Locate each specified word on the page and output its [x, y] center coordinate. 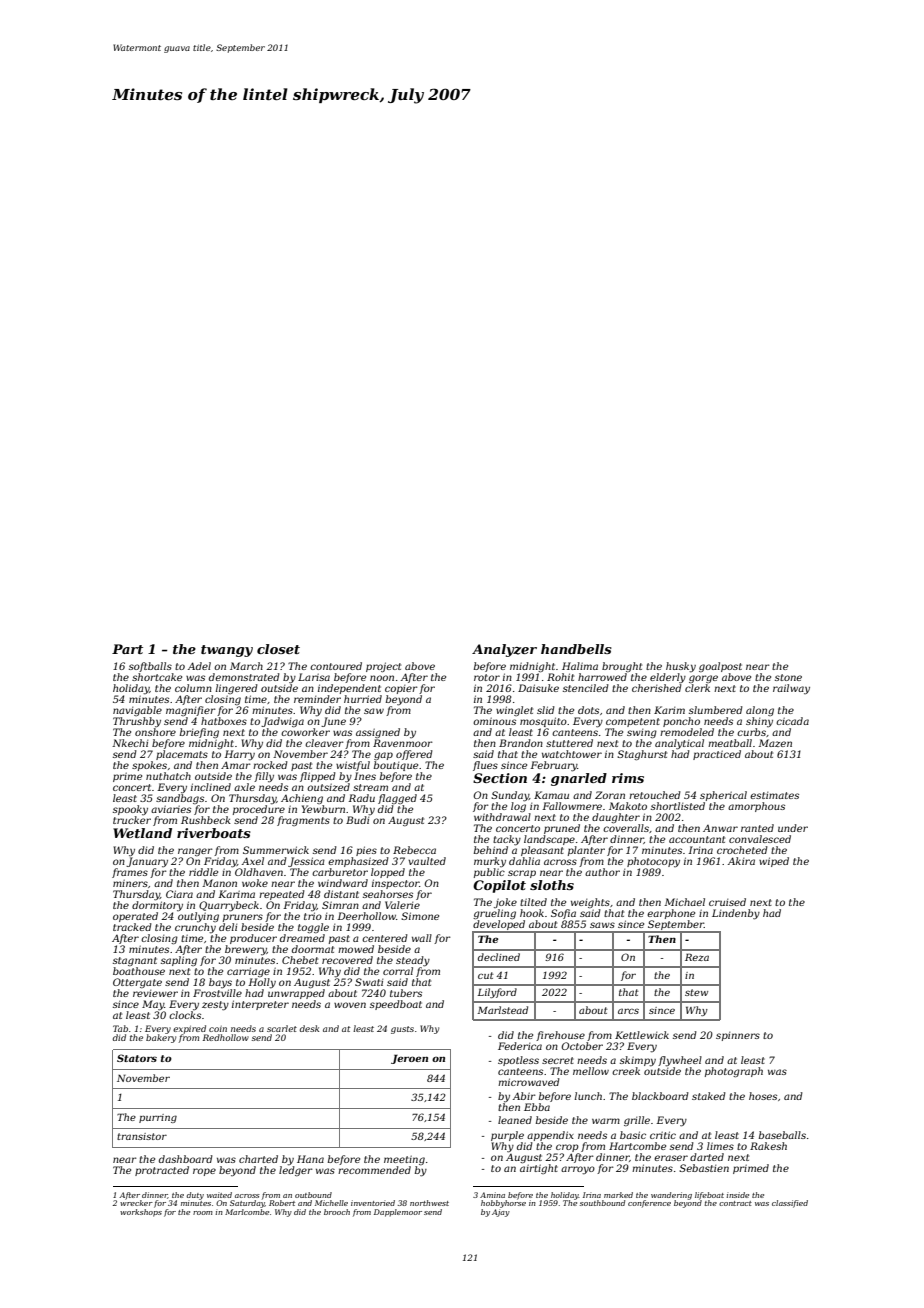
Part [127, 649]
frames [130, 873]
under [793, 828]
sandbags [180, 799]
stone [788, 677]
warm [606, 1121]
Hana [310, 1159]
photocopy [653, 862]
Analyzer [504, 650]
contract [735, 1203]
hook [532, 913]
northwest [429, 1203]
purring [158, 1118]
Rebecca [414, 850]
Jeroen [409, 1059]
